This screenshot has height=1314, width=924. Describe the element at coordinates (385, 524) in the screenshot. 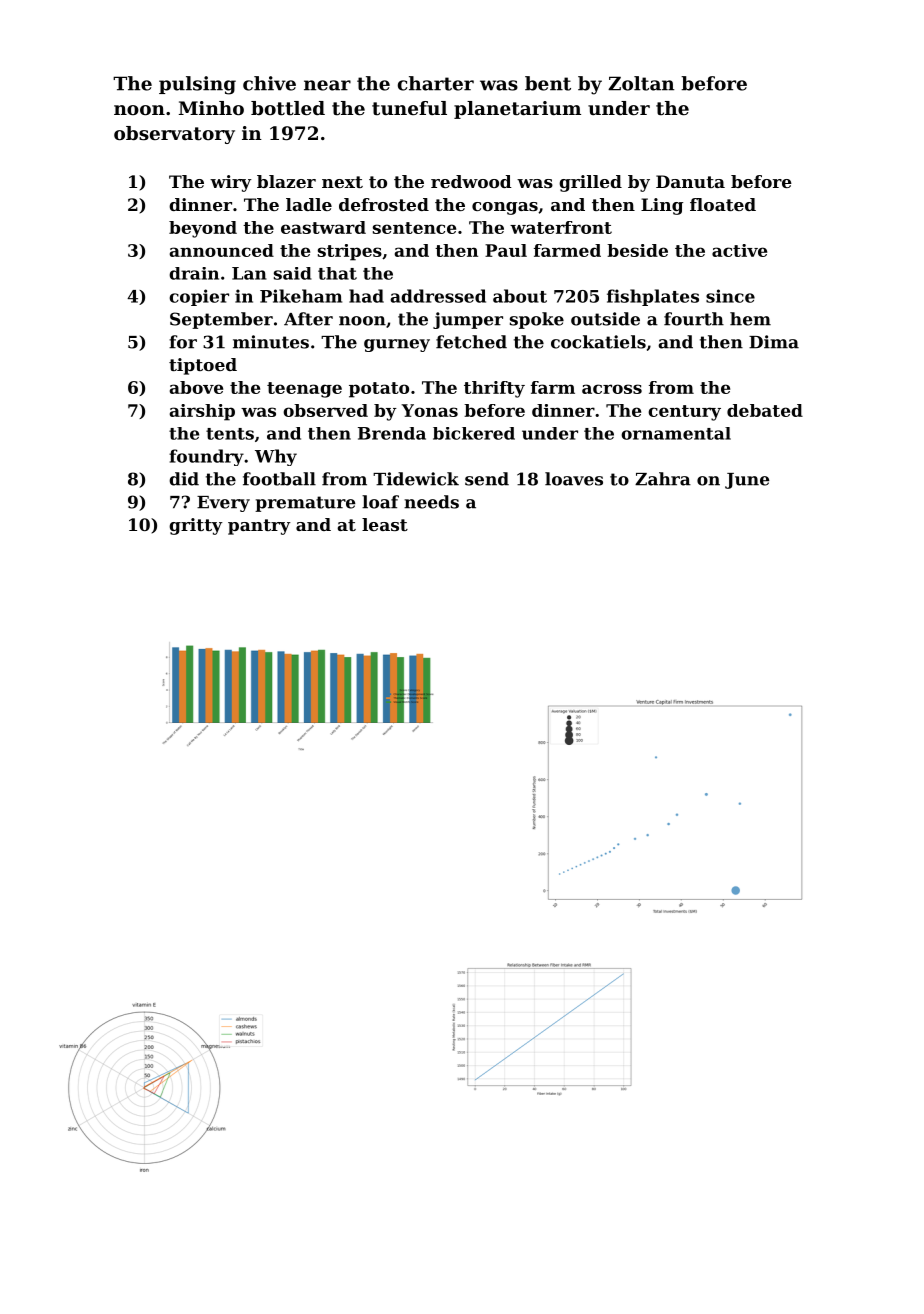

I see `least` at that location.
